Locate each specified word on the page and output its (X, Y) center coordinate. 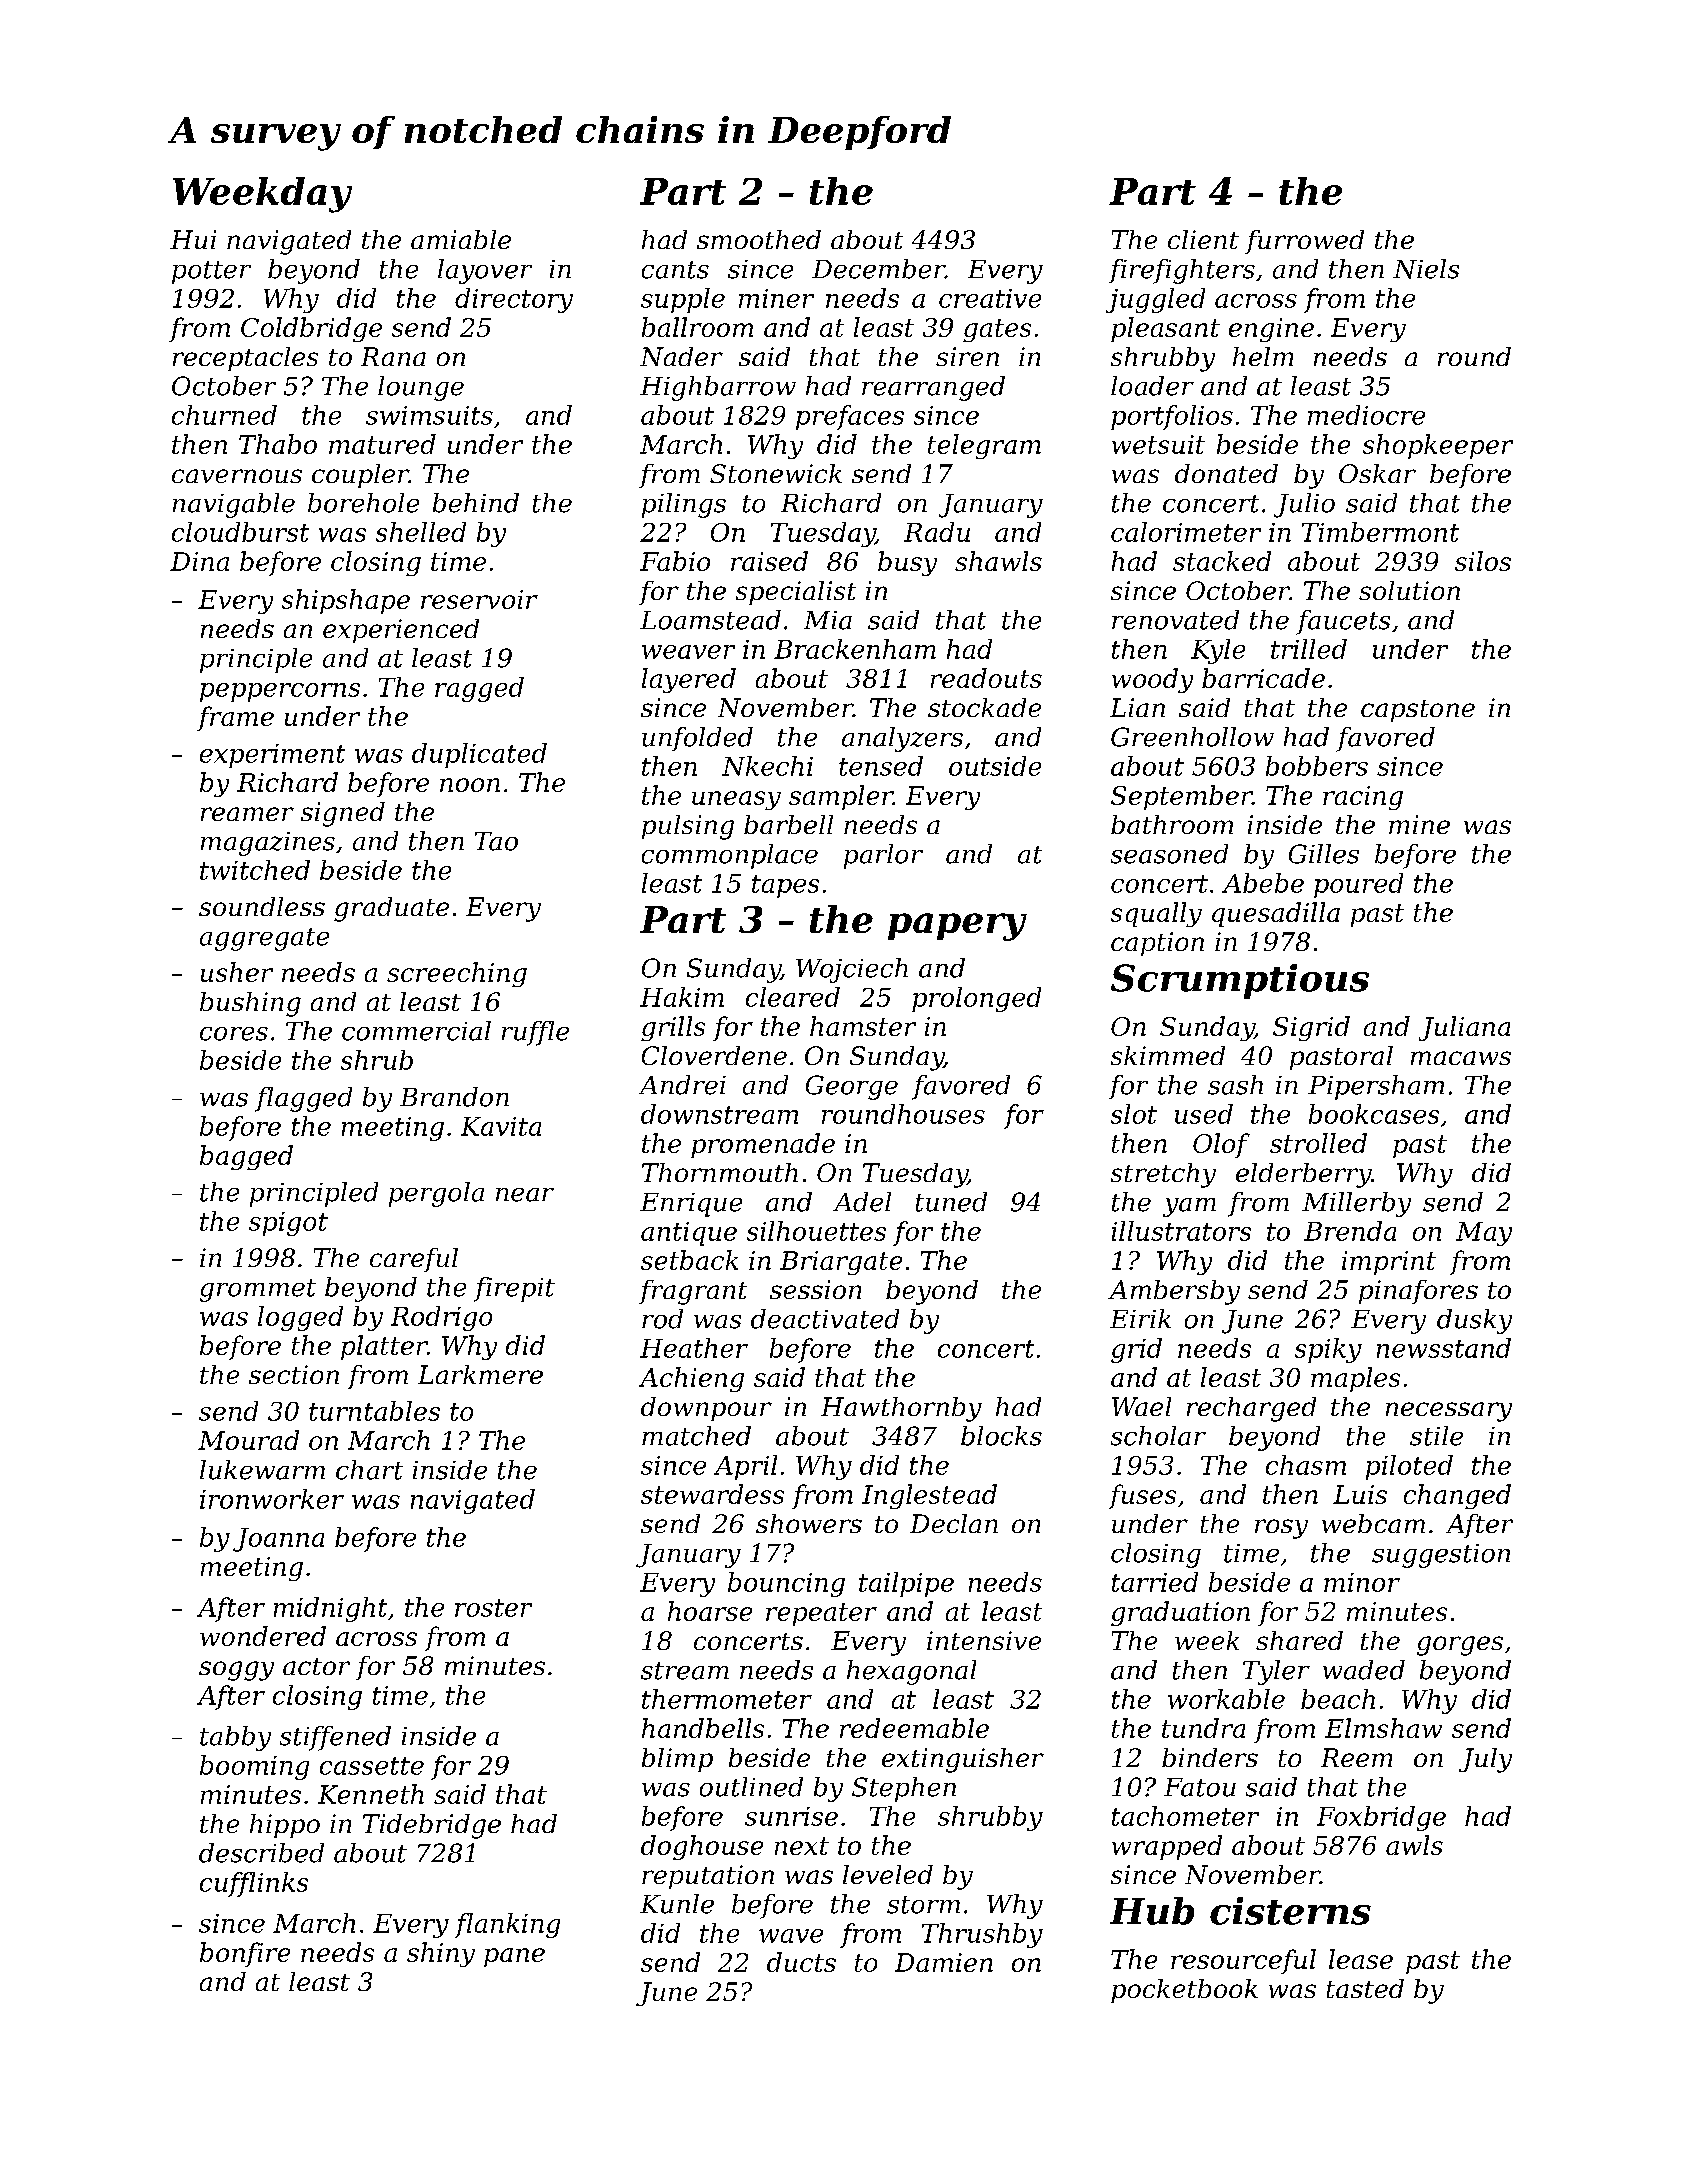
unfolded (697, 739)
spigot (288, 1224)
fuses (1142, 1496)
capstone (1418, 711)
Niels (1426, 269)
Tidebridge (432, 1826)
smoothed (759, 239)
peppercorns (280, 692)
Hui (193, 239)
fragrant (693, 1292)
